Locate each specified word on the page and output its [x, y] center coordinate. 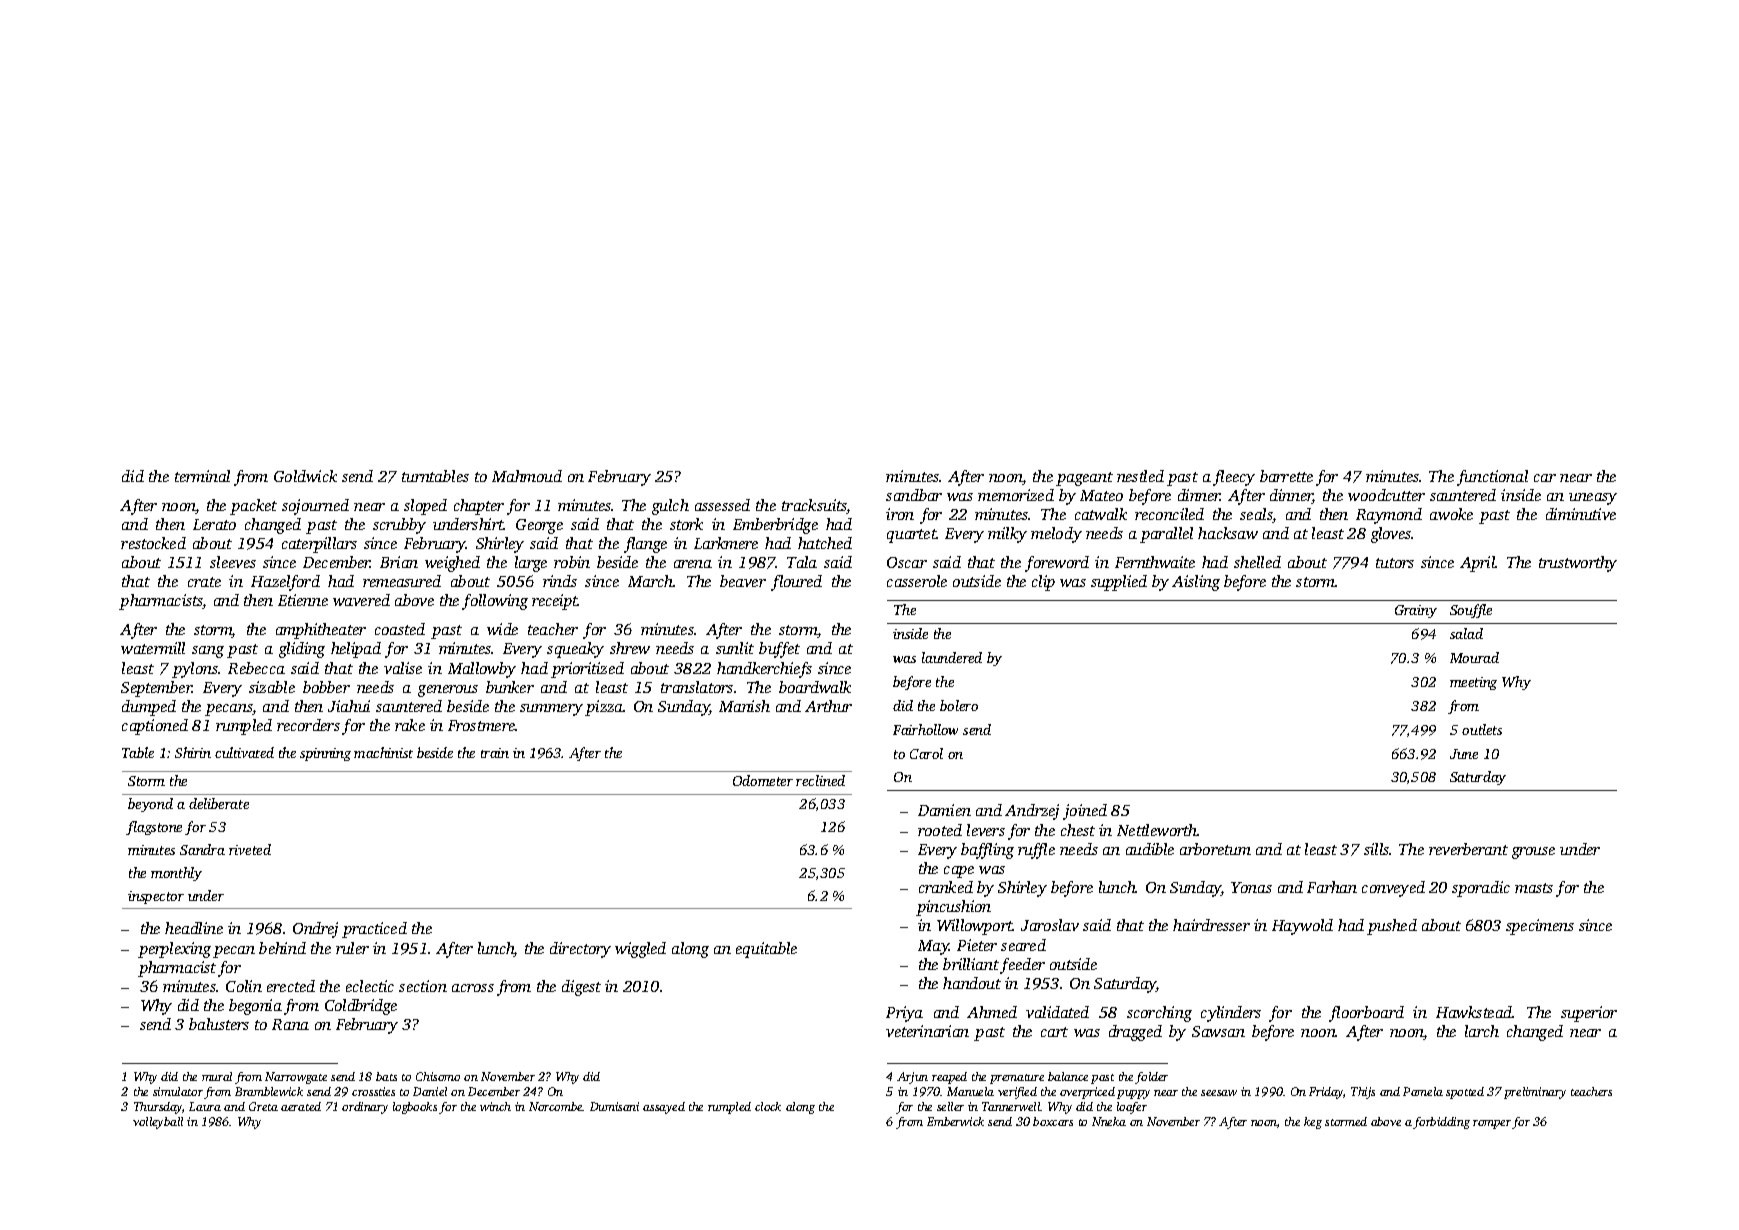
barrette [1286, 476]
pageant [1084, 479]
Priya [904, 1014]
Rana [290, 1024]
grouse [1533, 853]
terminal [202, 476]
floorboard [1366, 1014]
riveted [250, 849]
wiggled [640, 950]
